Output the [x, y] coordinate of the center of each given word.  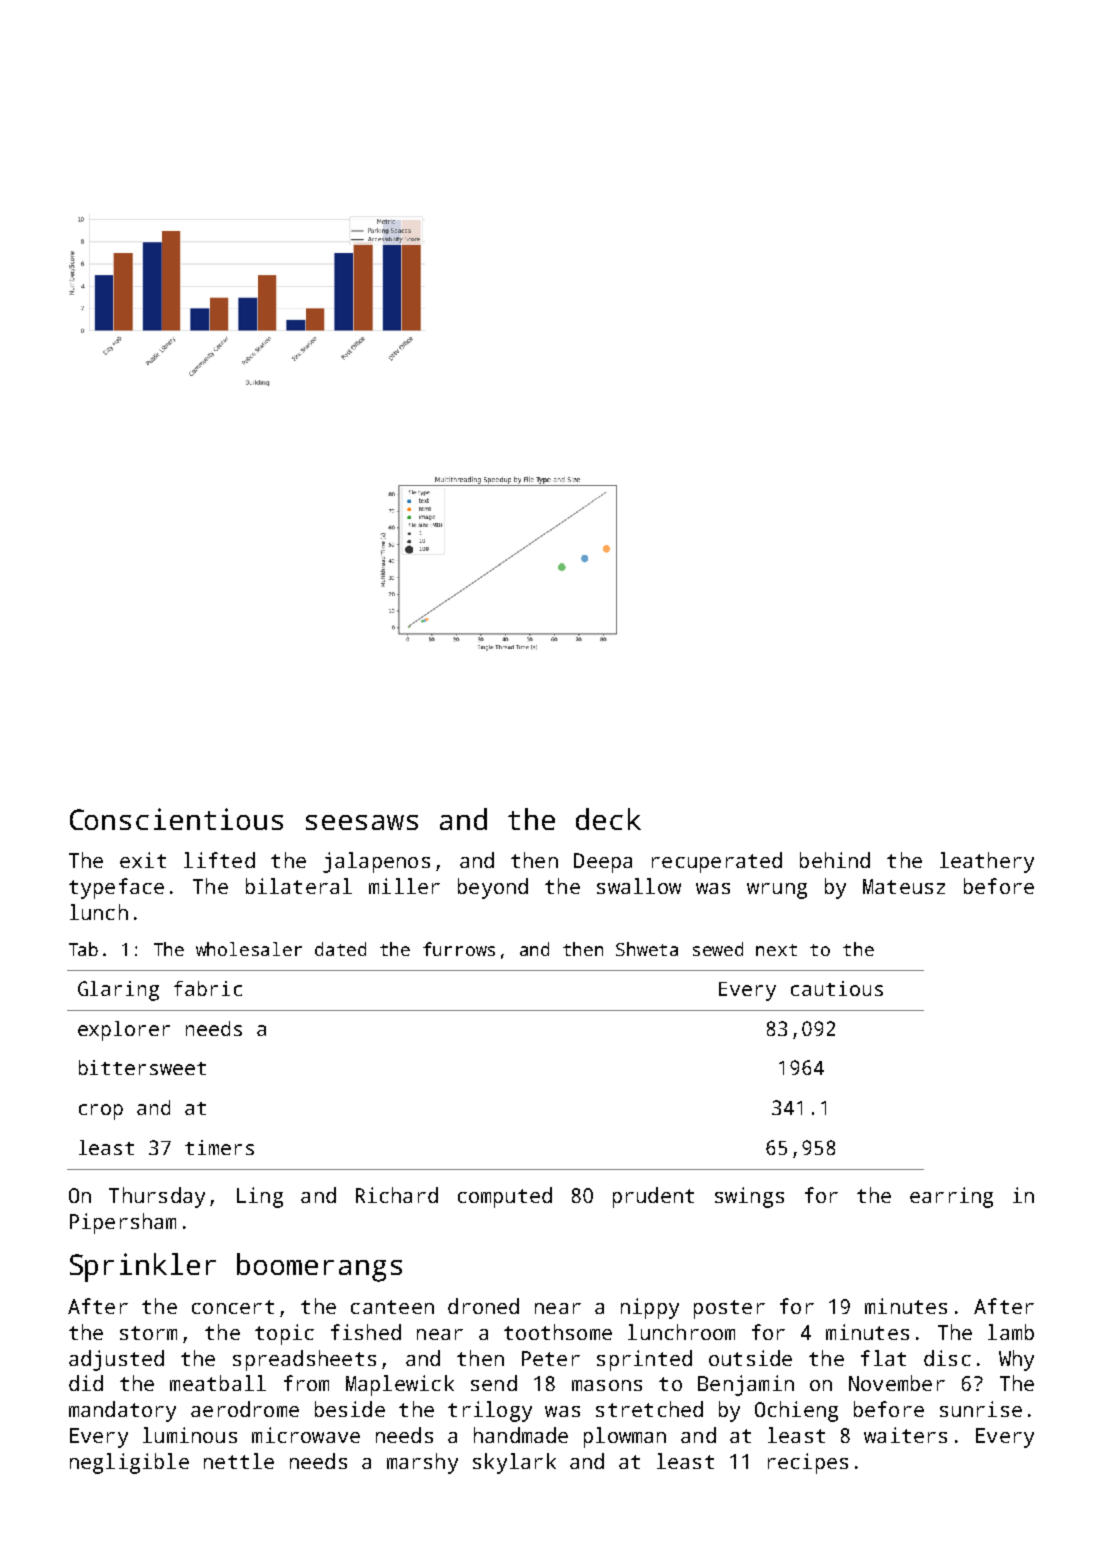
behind [835, 860]
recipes [808, 1463]
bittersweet [142, 1067]
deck [608, 819]
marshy [422, 1463]
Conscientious [176, 819]
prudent [653, 1197]
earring [951, 1197]
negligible [129, 1463]
